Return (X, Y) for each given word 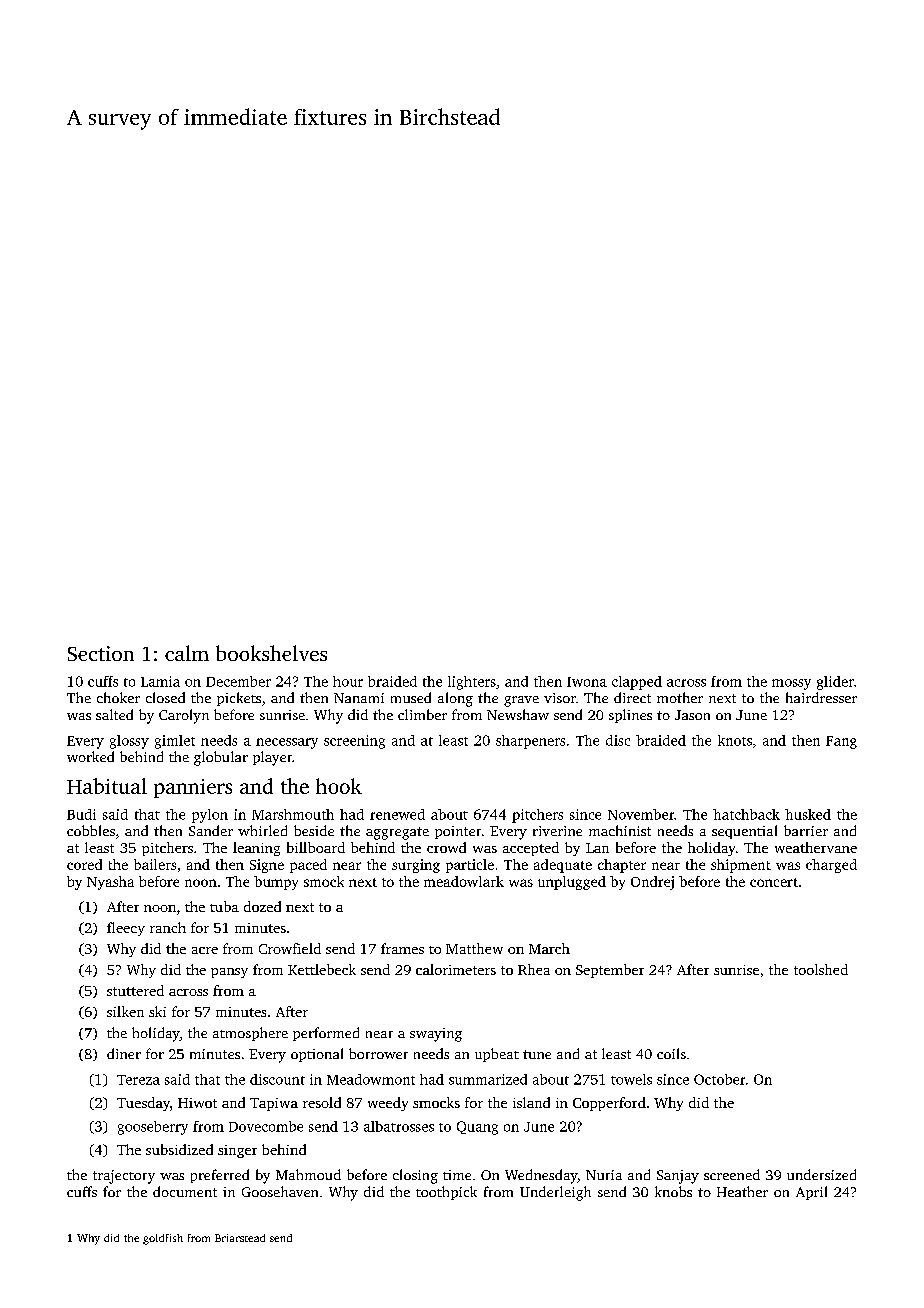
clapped (637, 683)
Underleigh (555, 1193)
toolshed (821, 969)
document (185, 1191)
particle (470, 866)
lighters (472, 683)
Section (101, 653)
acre (205, 950)
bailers (155, 864)
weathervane (816, 847)
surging (416, 866)
